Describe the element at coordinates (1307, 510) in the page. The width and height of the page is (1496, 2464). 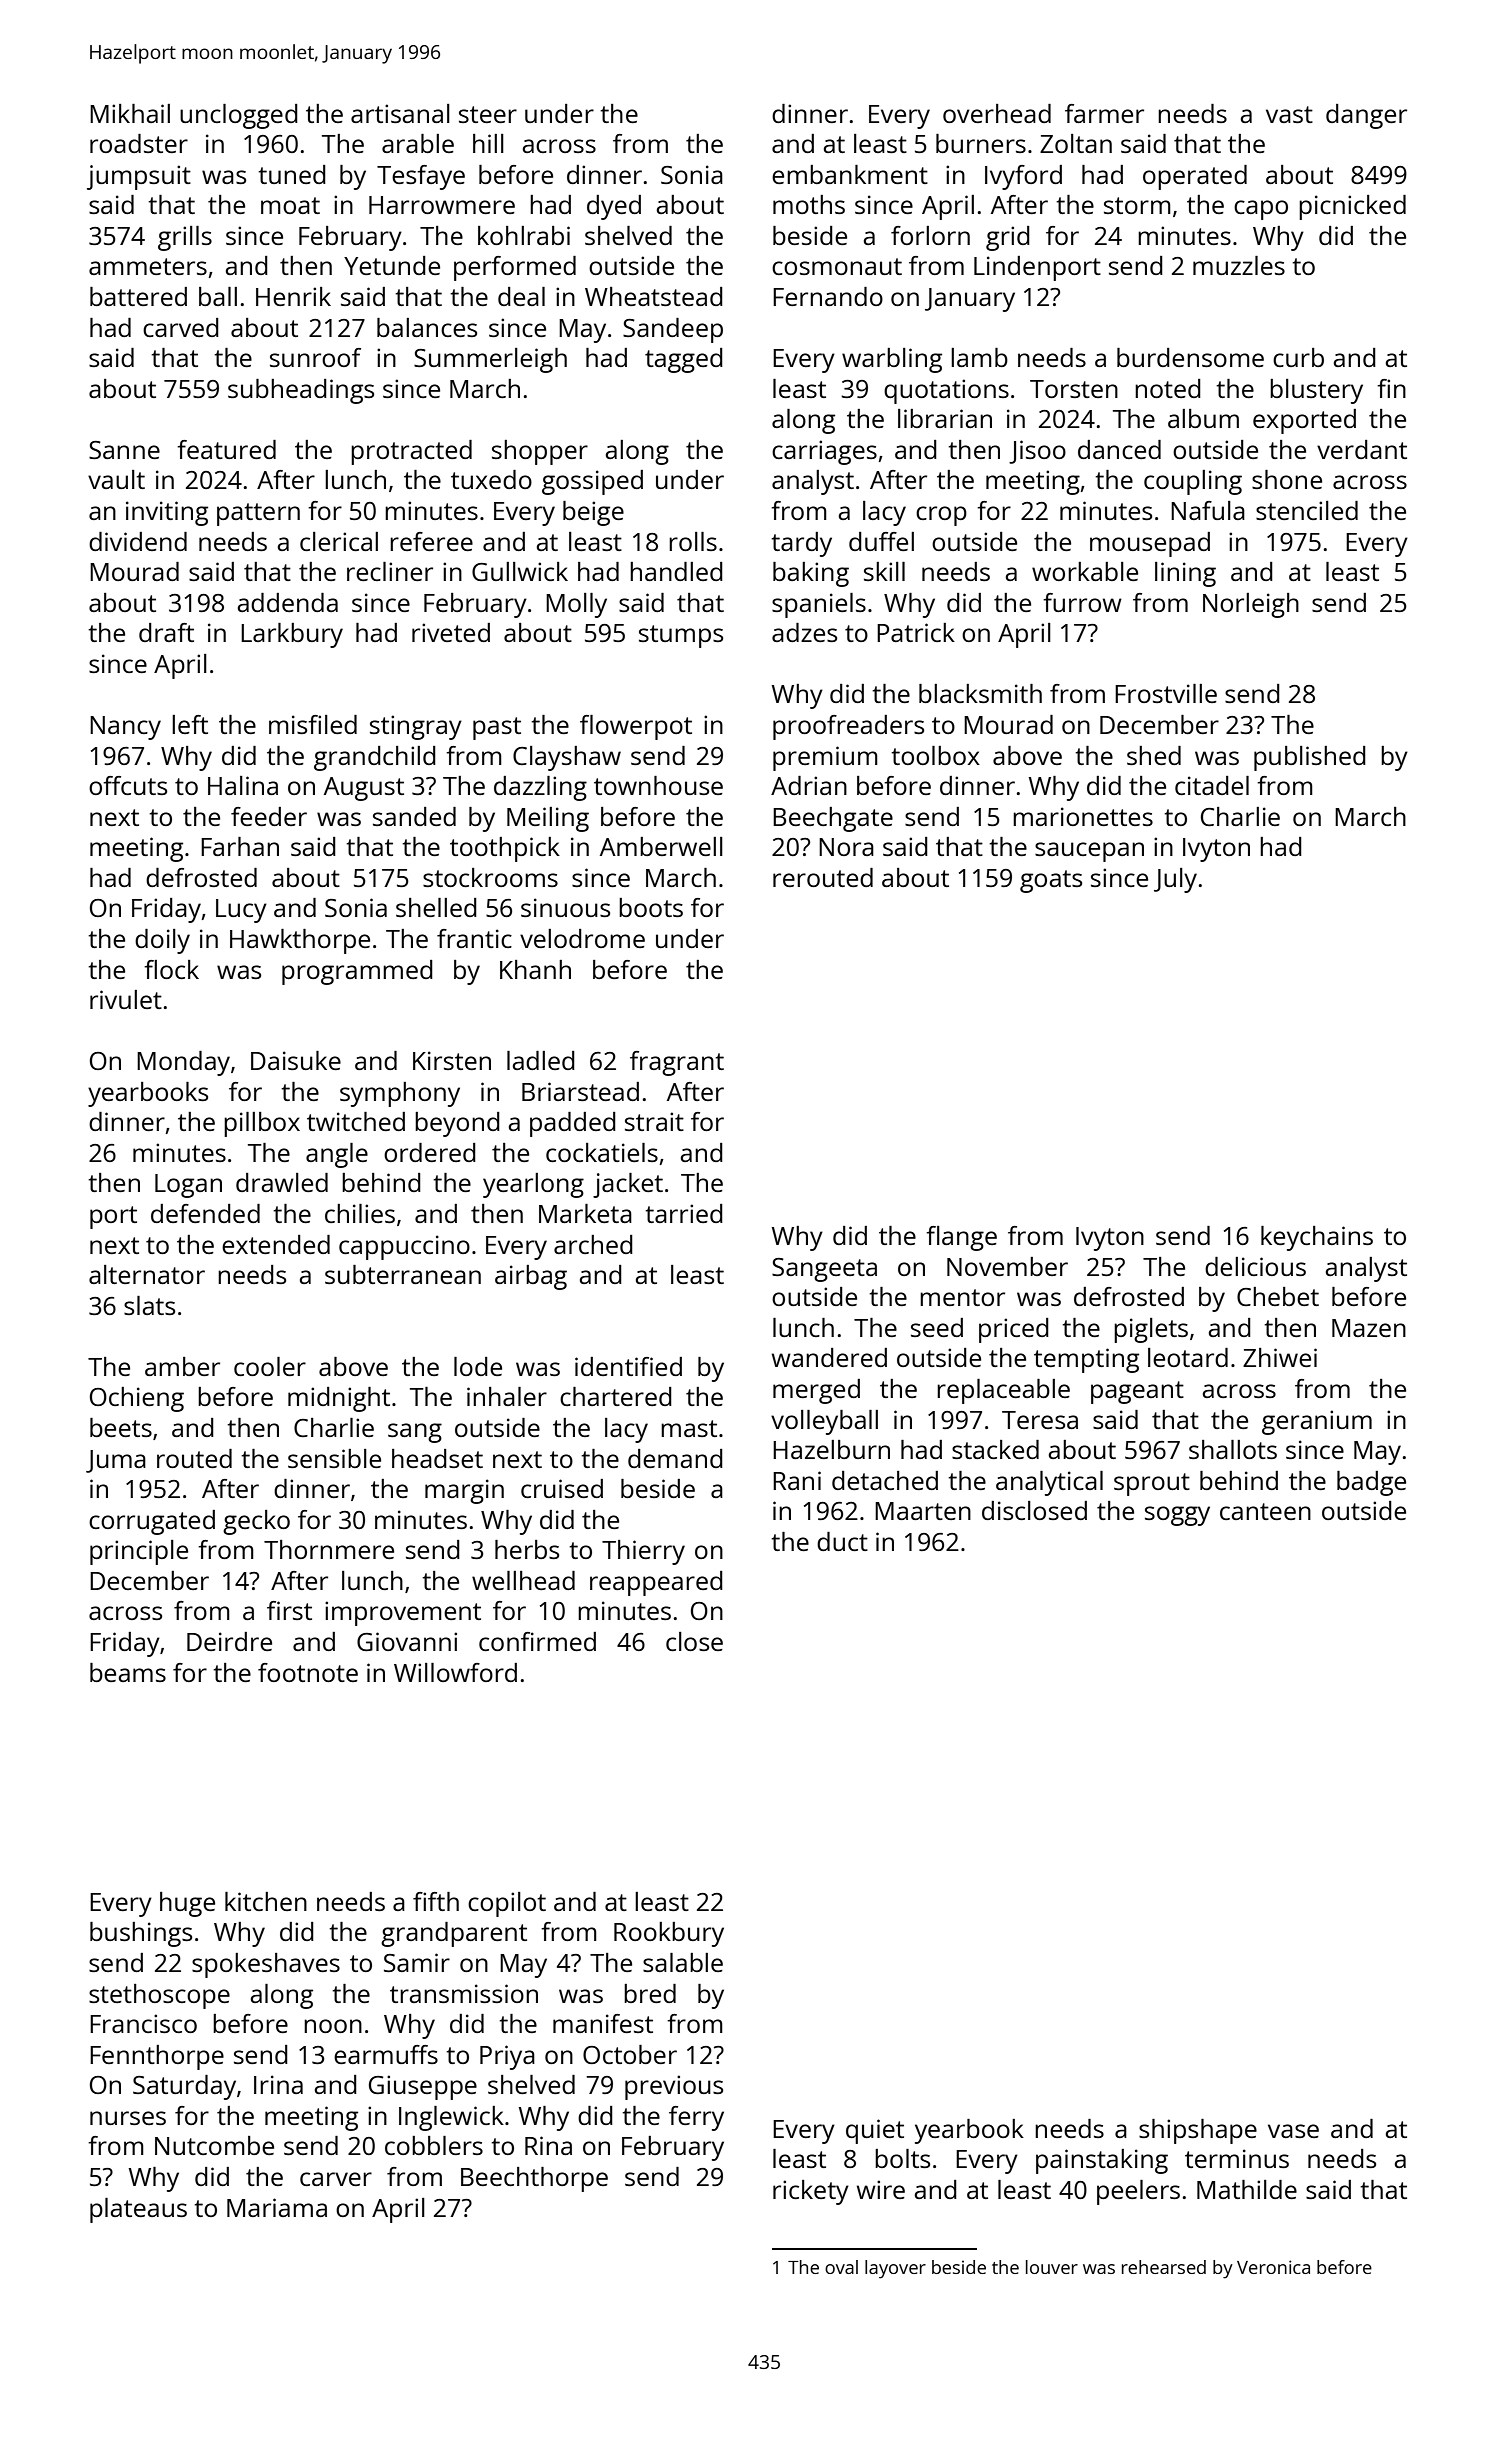
I see `stenciled` at that location.
